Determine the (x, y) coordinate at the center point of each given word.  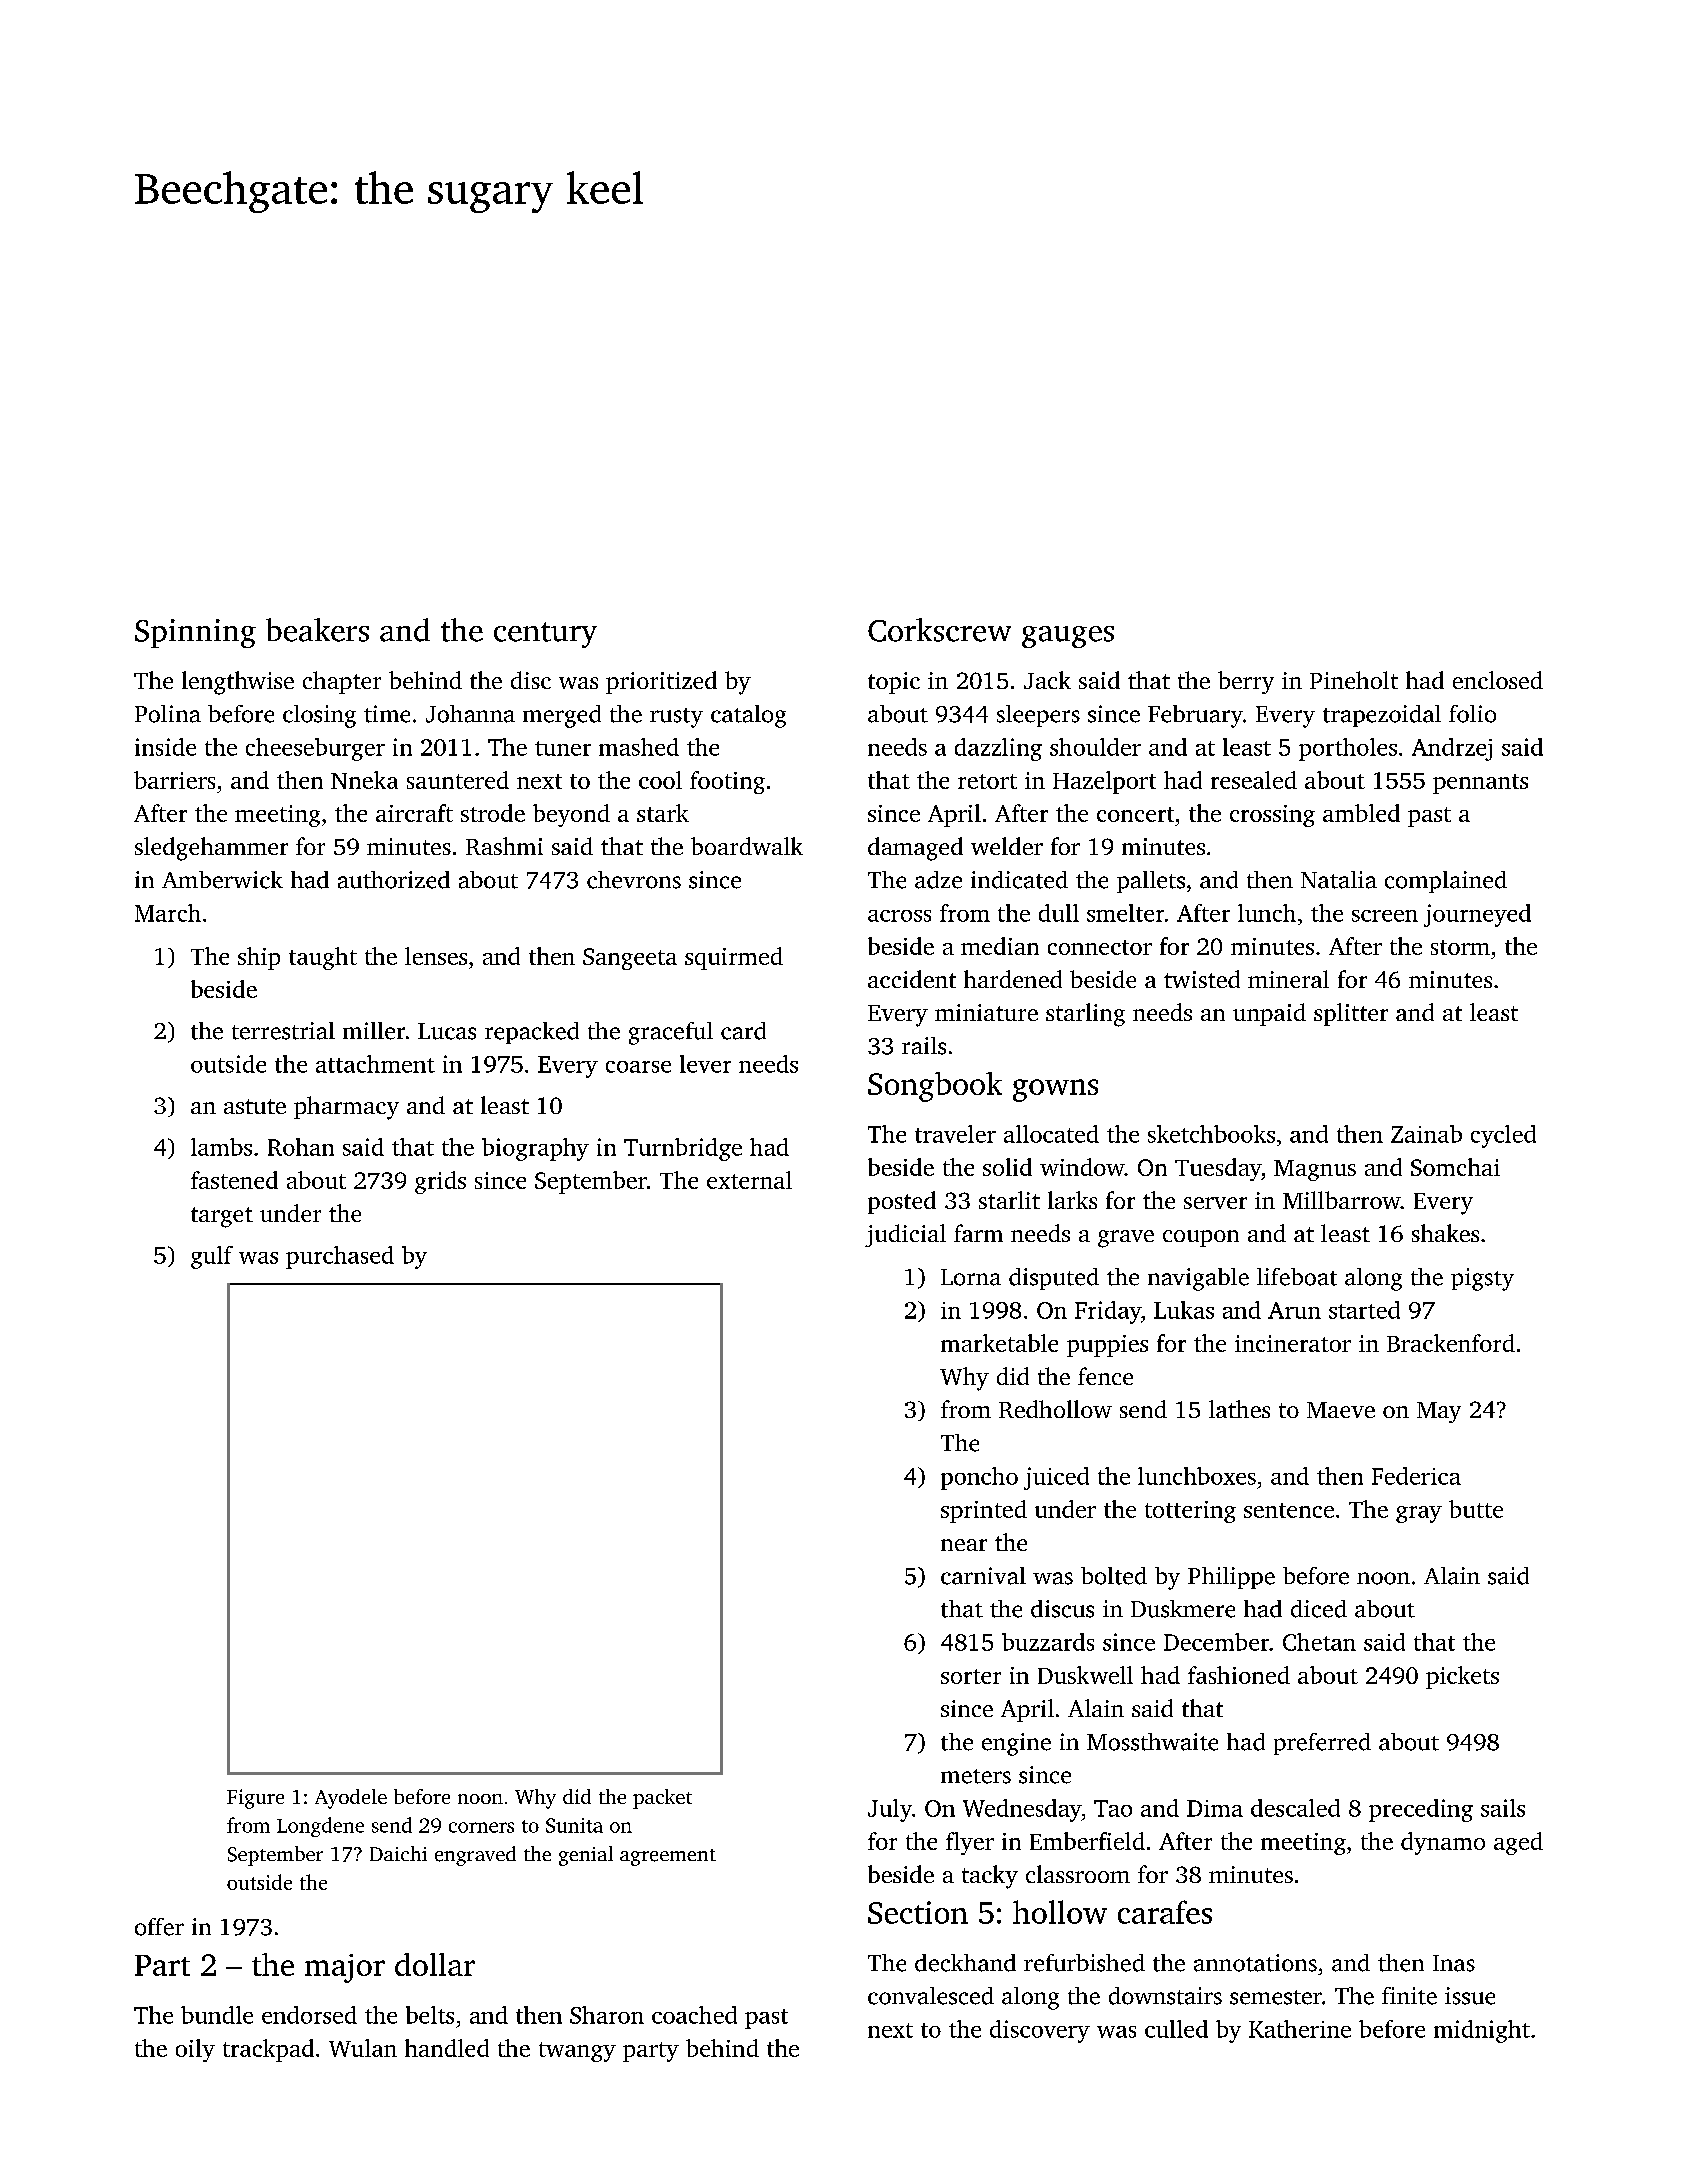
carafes (1165, 1912)
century (545, 635)
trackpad (268, 2050)
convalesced (931, 1996)
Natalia (1339, 880)
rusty (676, 718)
